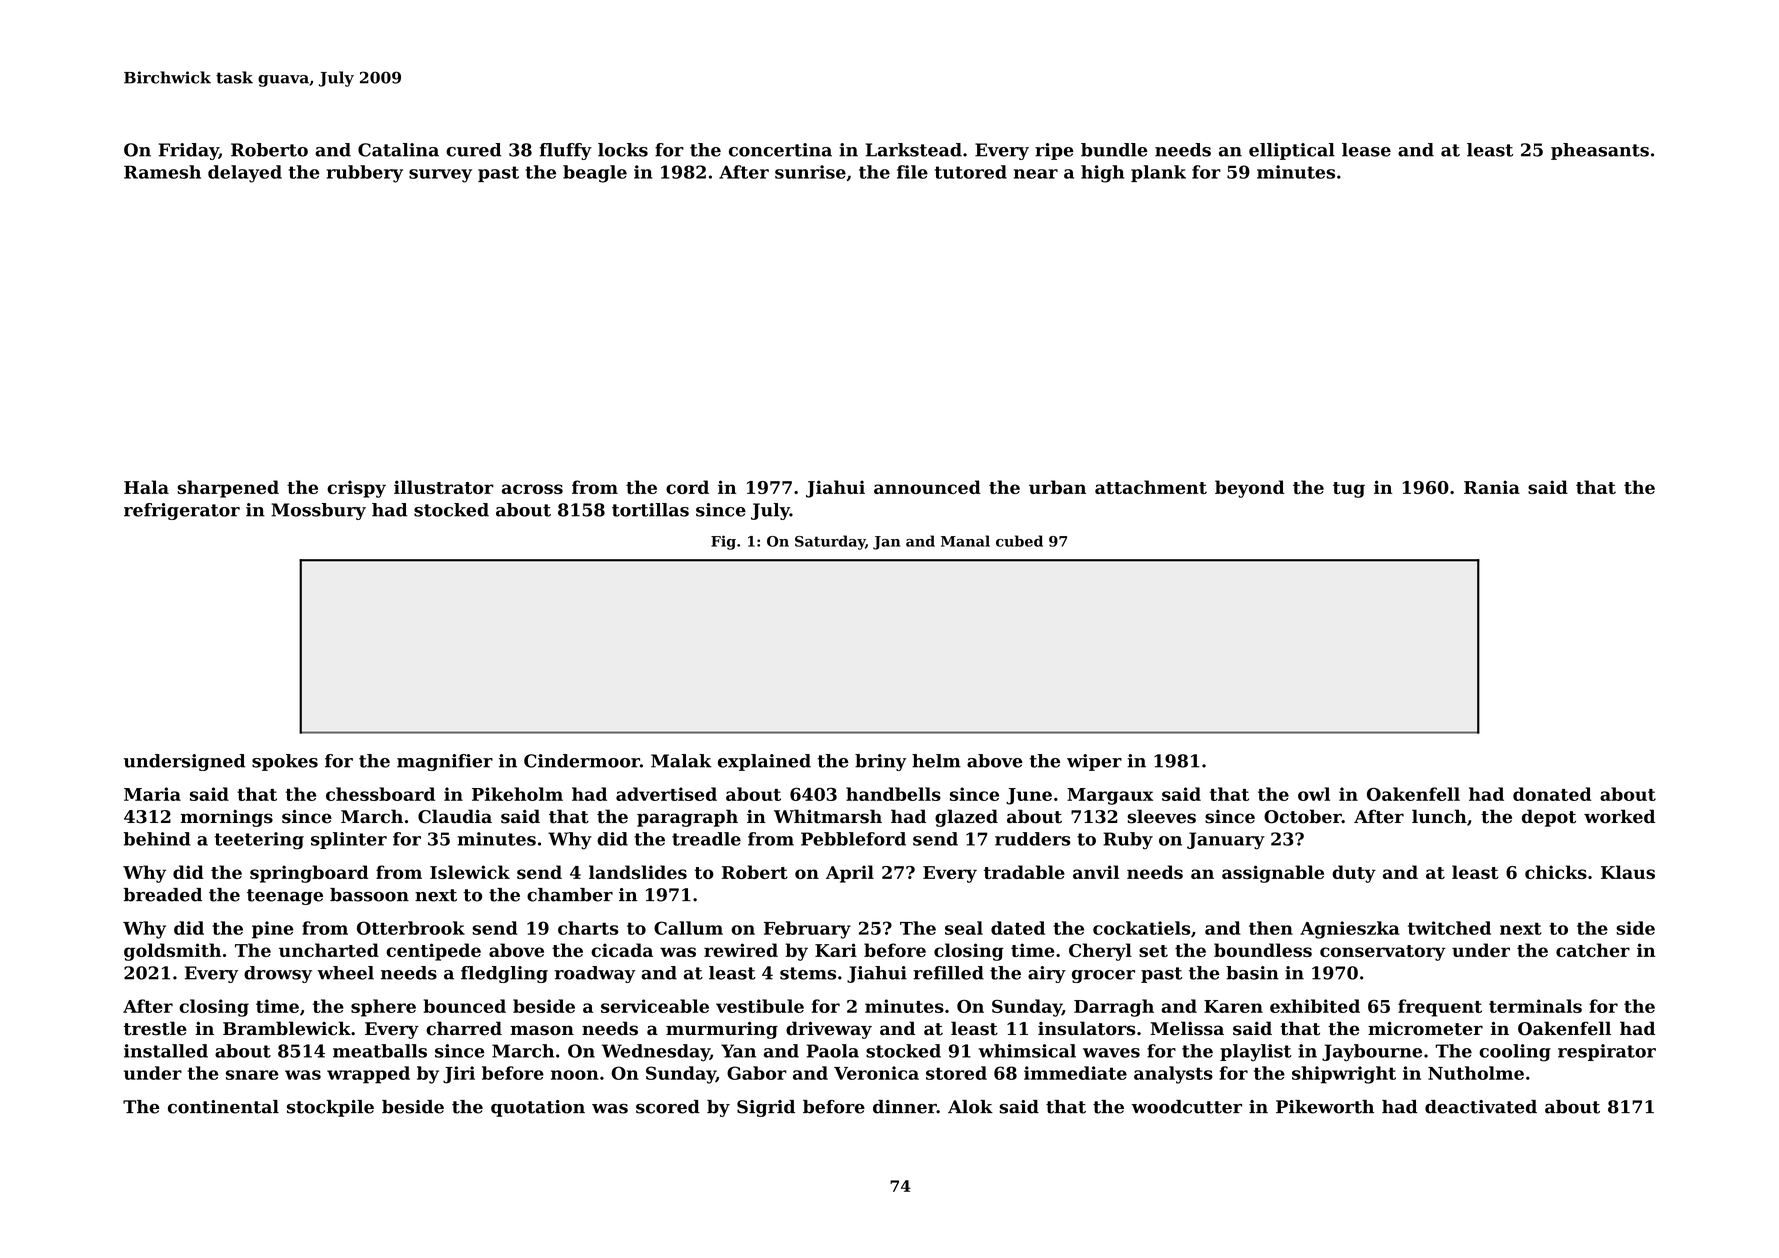 Image resolution: width=1779 pixels, height=1258 pixels. Describe the element at coordinates (1019, 541) in the screenshot. I see `cubed` at that location.
